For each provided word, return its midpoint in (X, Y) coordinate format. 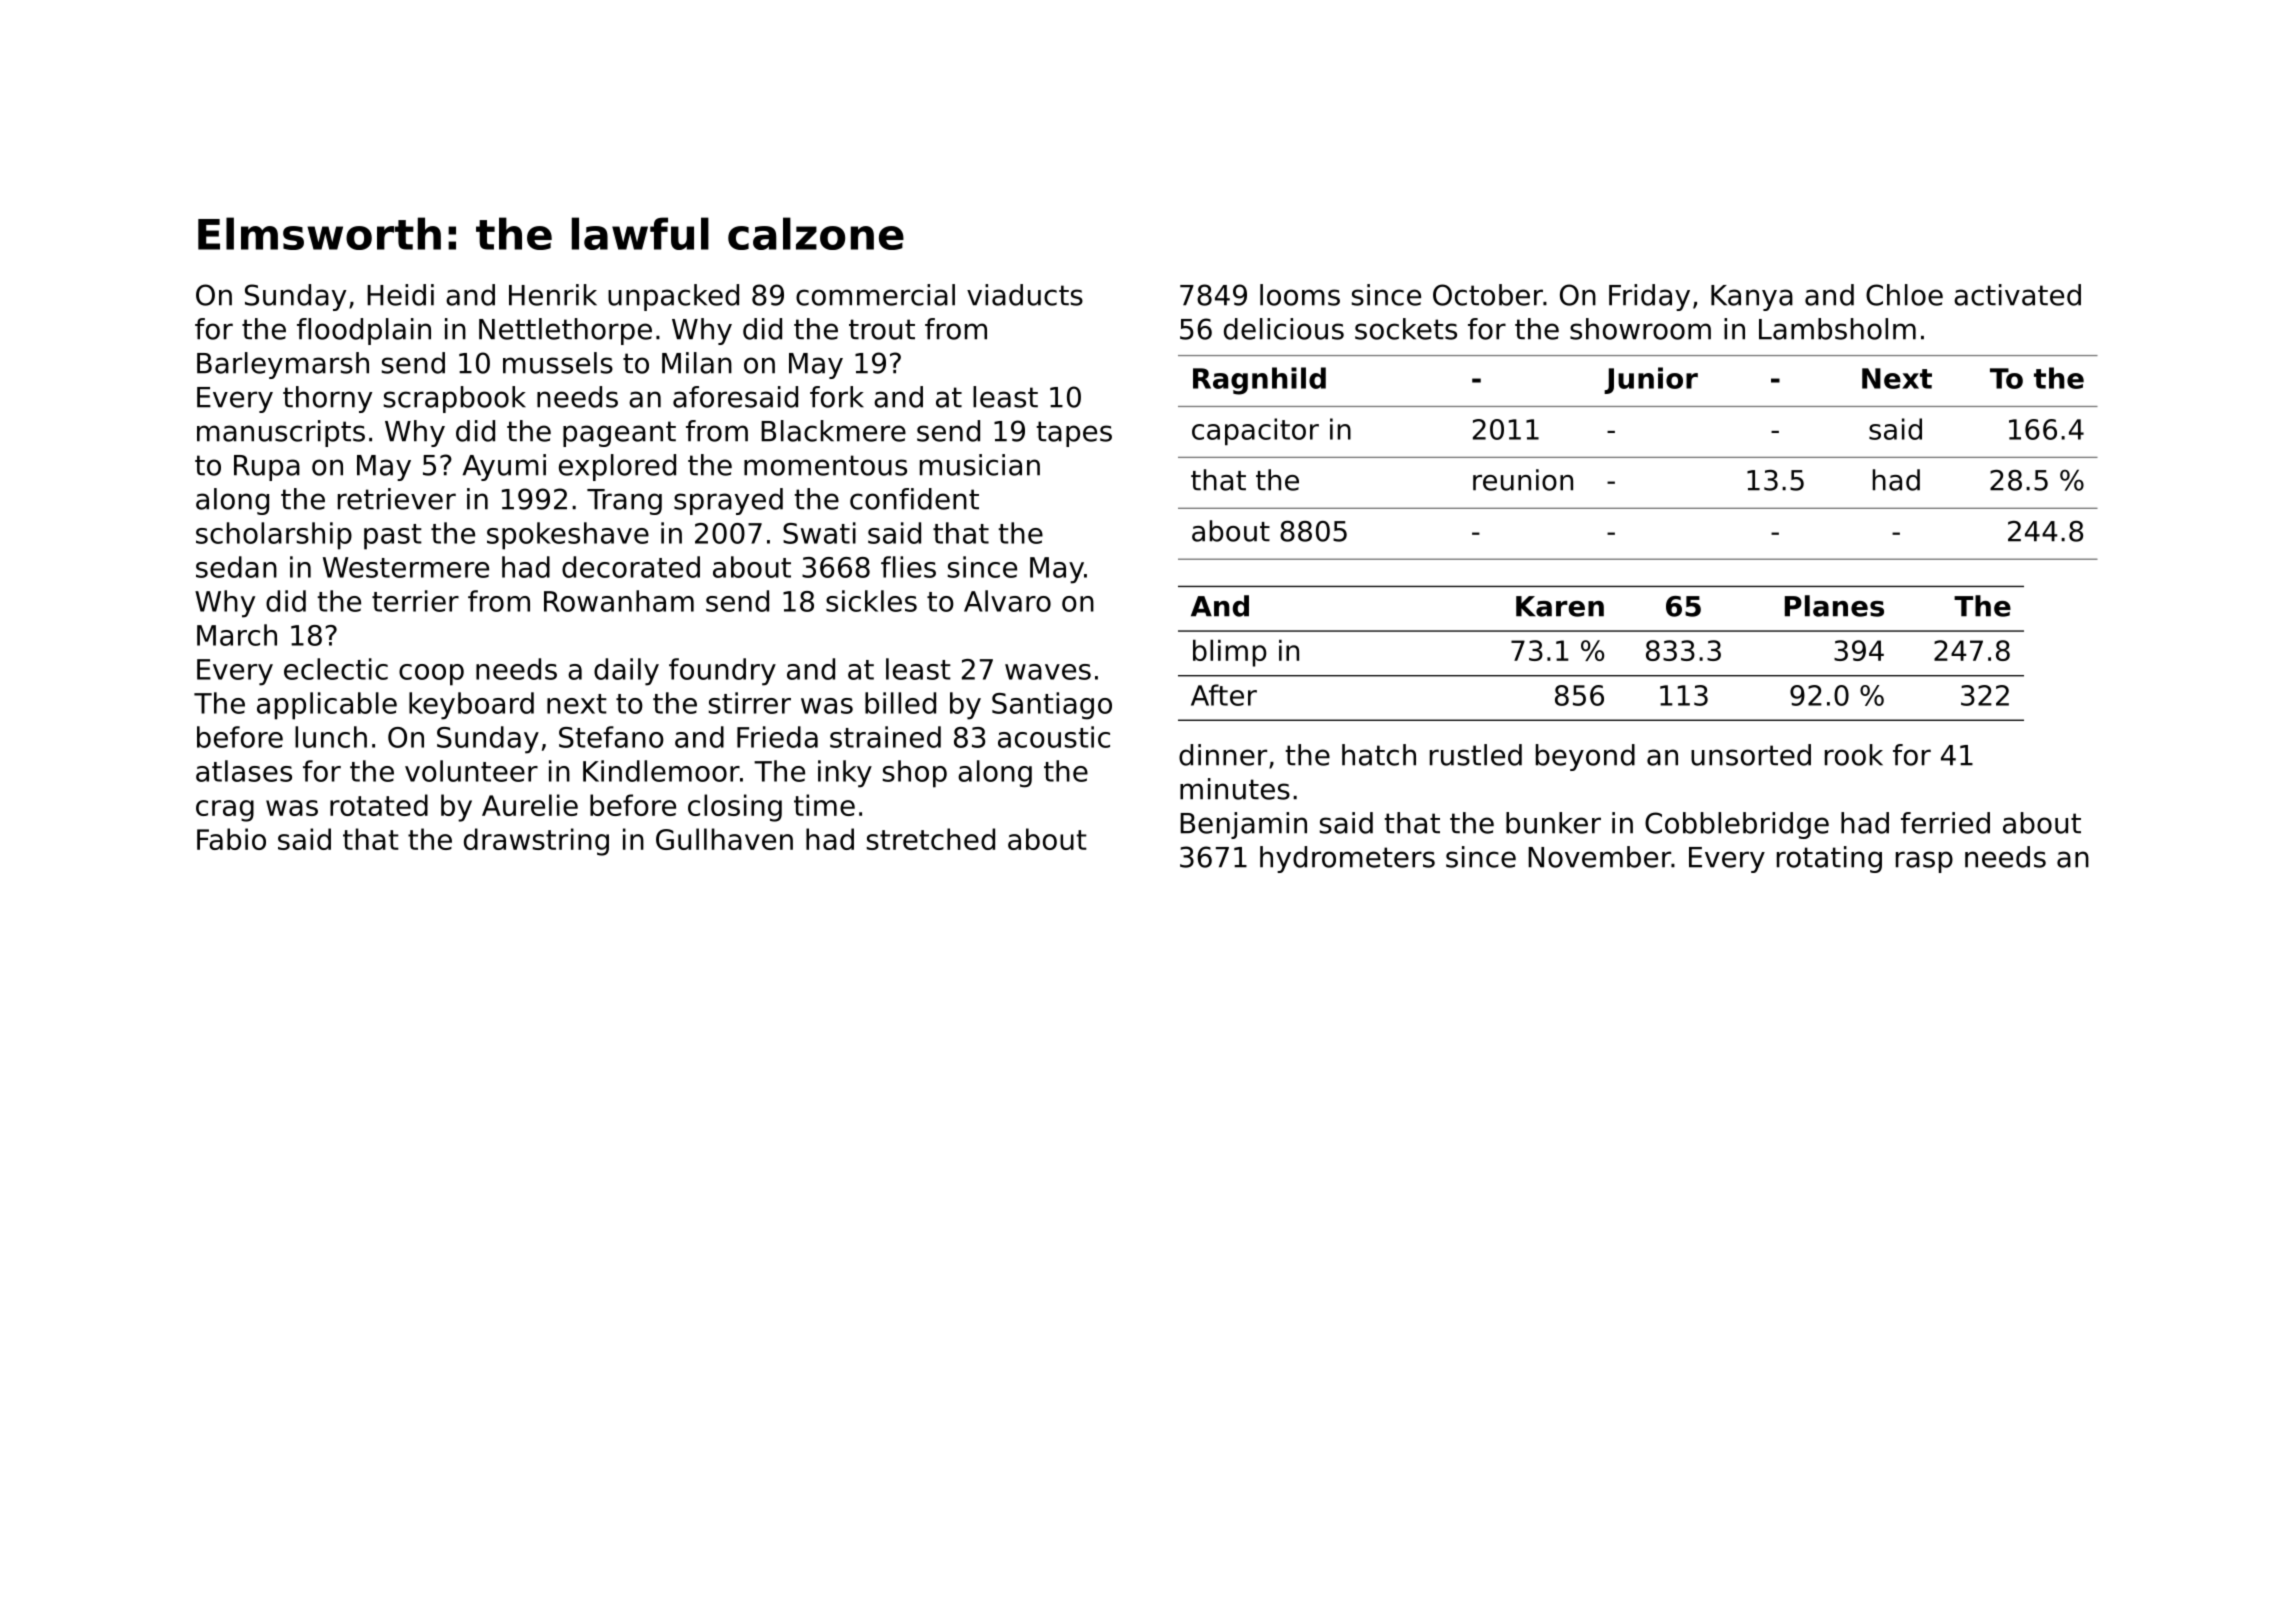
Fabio (231, 839)
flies (908, 567)
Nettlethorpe (565, 331)
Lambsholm (1837, 329)
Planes (1834, 606)
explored (617, 467)
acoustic (1054, 737)
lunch (331, 737)
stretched (931, 839)
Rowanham (619, 601)
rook (1854, 755)
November (1599, 857)
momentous (825, 465)
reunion (1523, 480)
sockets (1406, 329)
